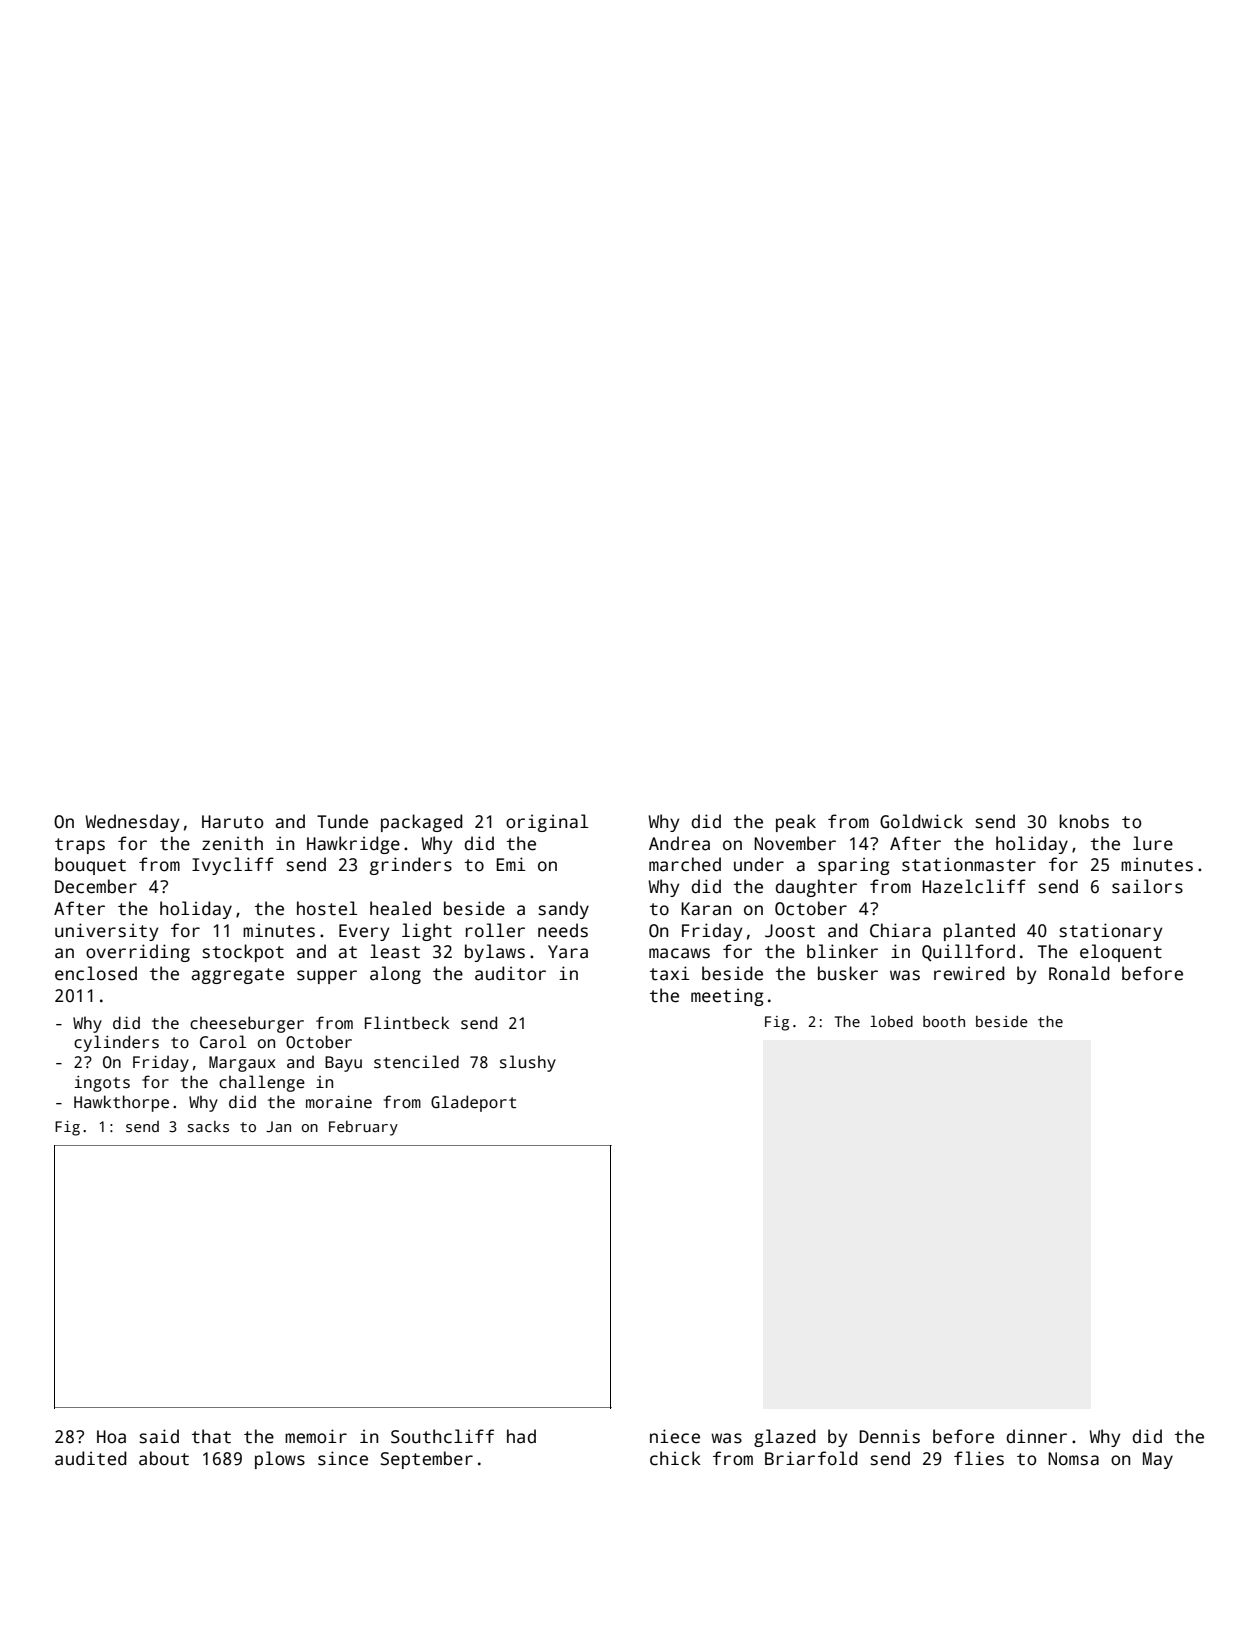  Describe the element at coordinates (278, 1126) in the screenshot. I see `Jan` at that location.
